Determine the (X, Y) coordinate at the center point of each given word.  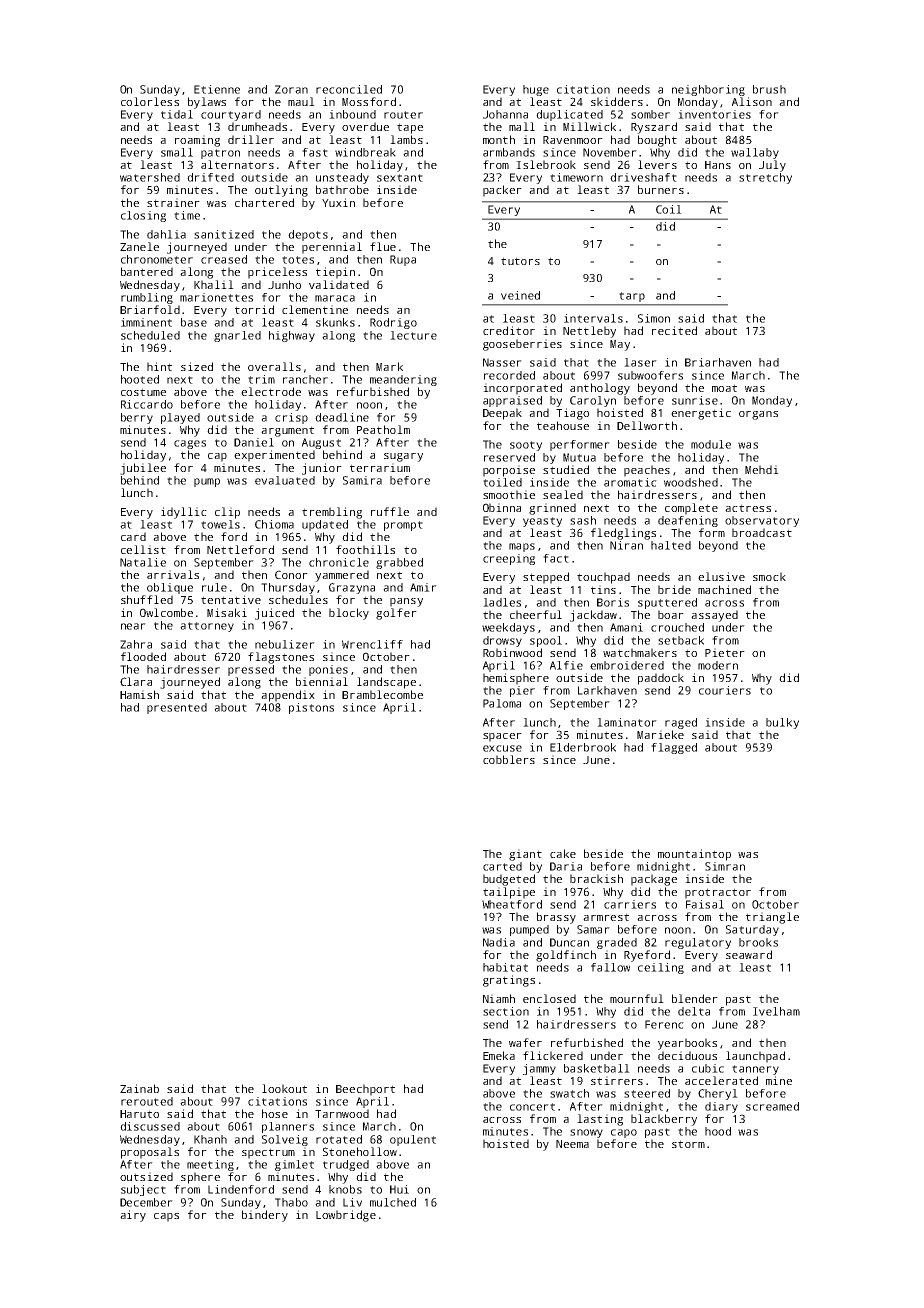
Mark (389, 366)
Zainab (139, 1088)
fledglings (623, 534)
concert (532, 1107)
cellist (143, 549)
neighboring (708, 90)
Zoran (291, 89)
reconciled (349, 89)
